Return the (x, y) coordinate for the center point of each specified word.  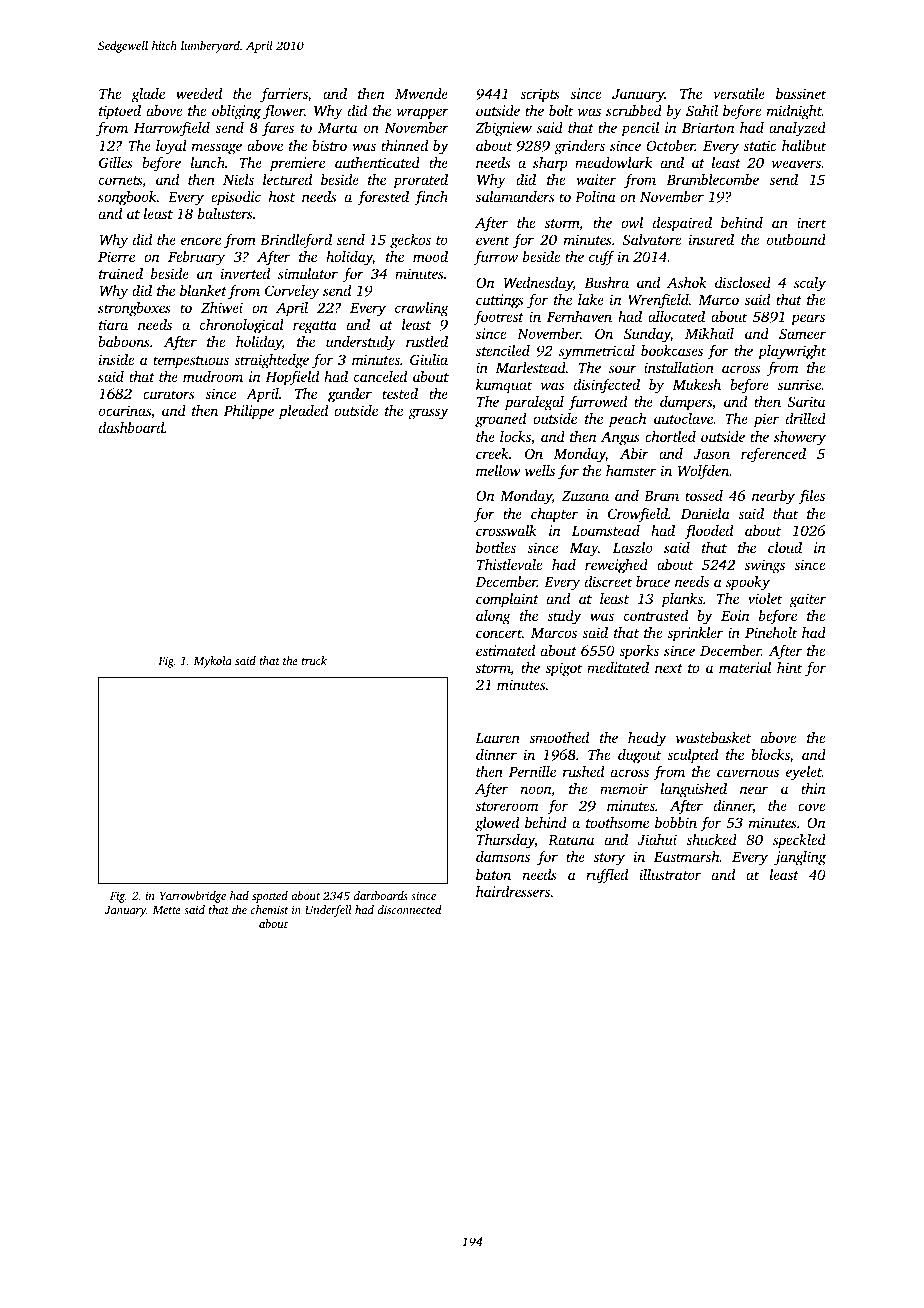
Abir (634, 453)
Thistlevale (509, 564)
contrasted (656, 615)
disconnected (410, 909)
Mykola (213, 662)
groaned (500, 420)
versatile (739, 93)
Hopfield (292, 378)
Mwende (421, 93)
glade (148, 95)
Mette (167, 910)
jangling (800, 858)
